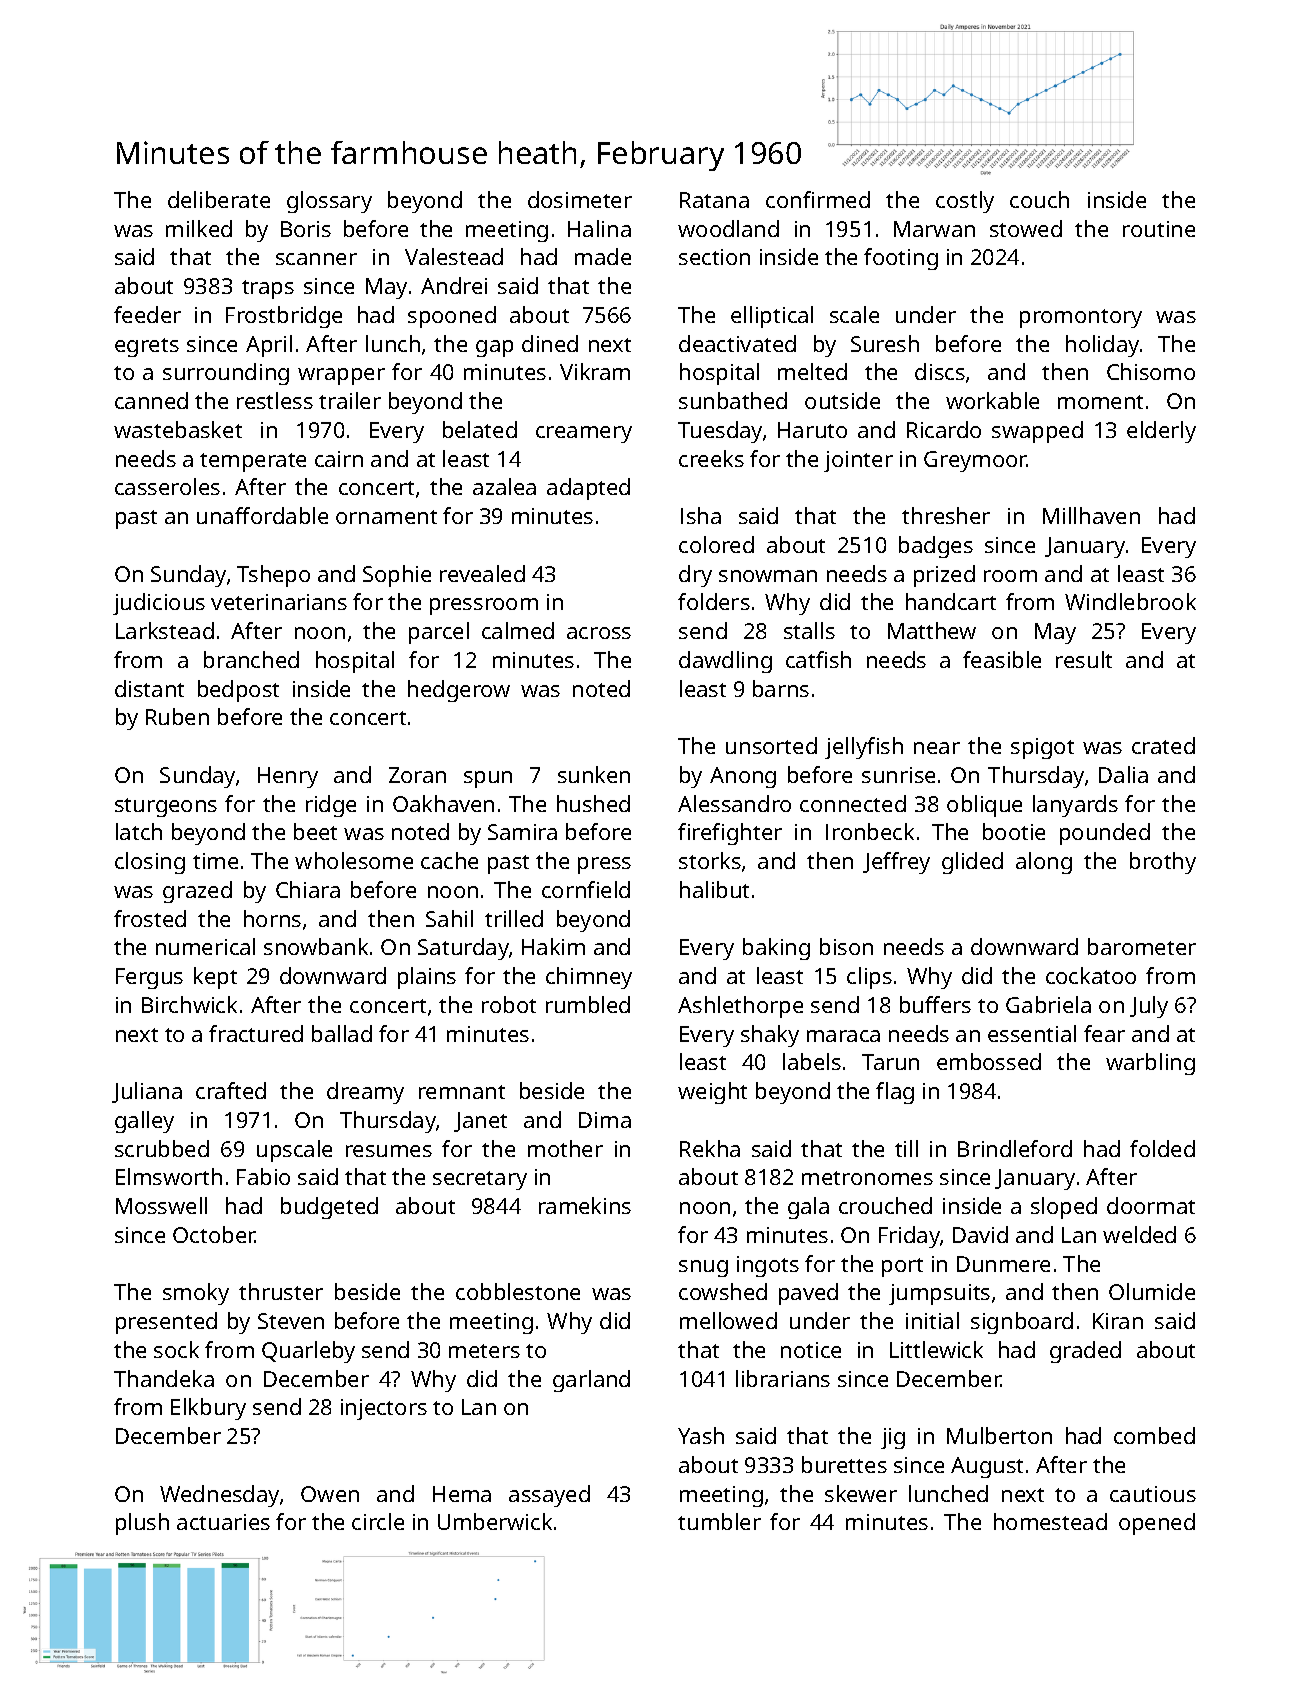 This page has width=1311, height=1696. What do you see at coordinates (215, 978) in the page?
I see `kept` at bounding box center [215, 978].
